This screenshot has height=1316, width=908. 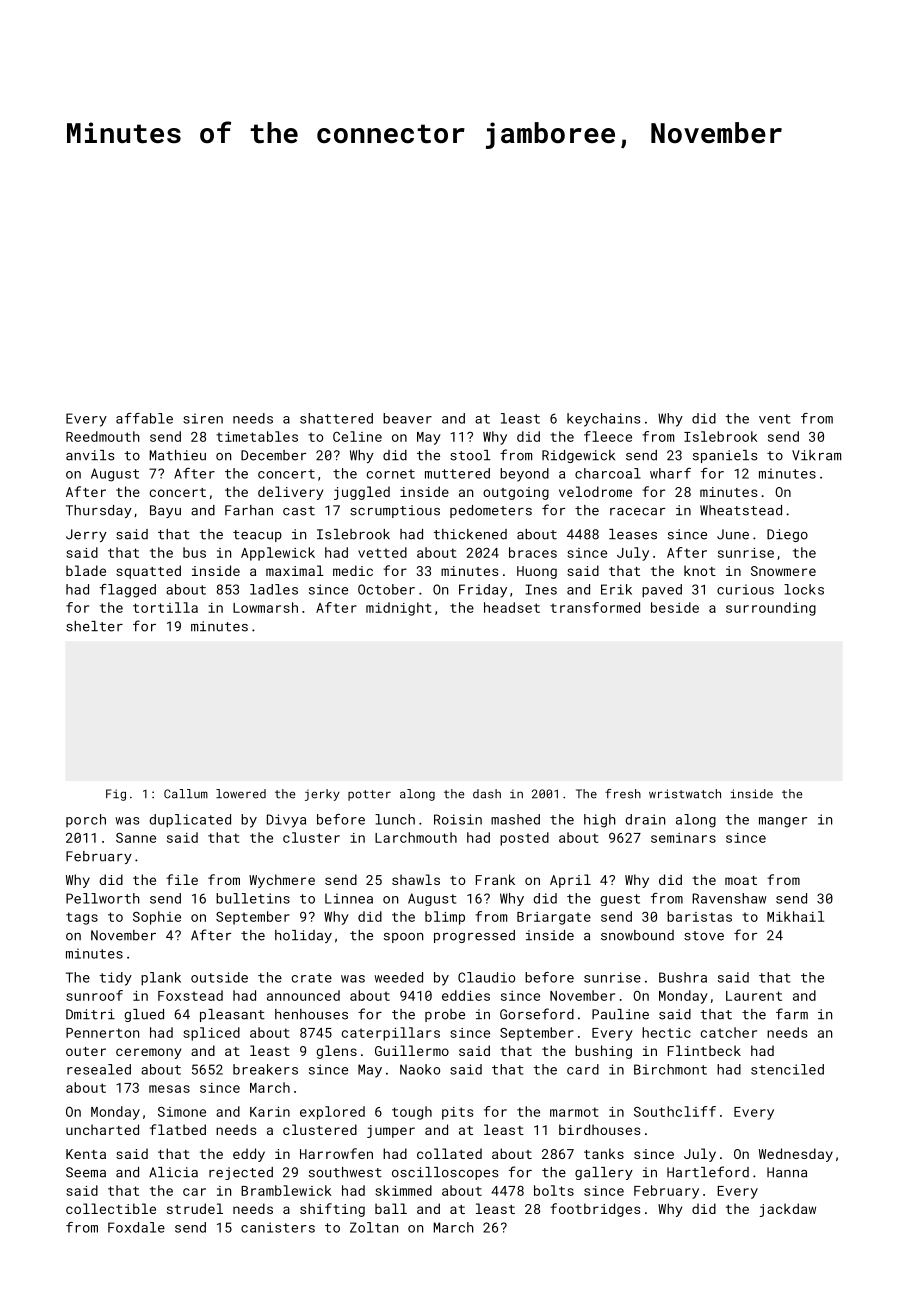 I want to click on Snowmere, so click(x=783, y=571).
